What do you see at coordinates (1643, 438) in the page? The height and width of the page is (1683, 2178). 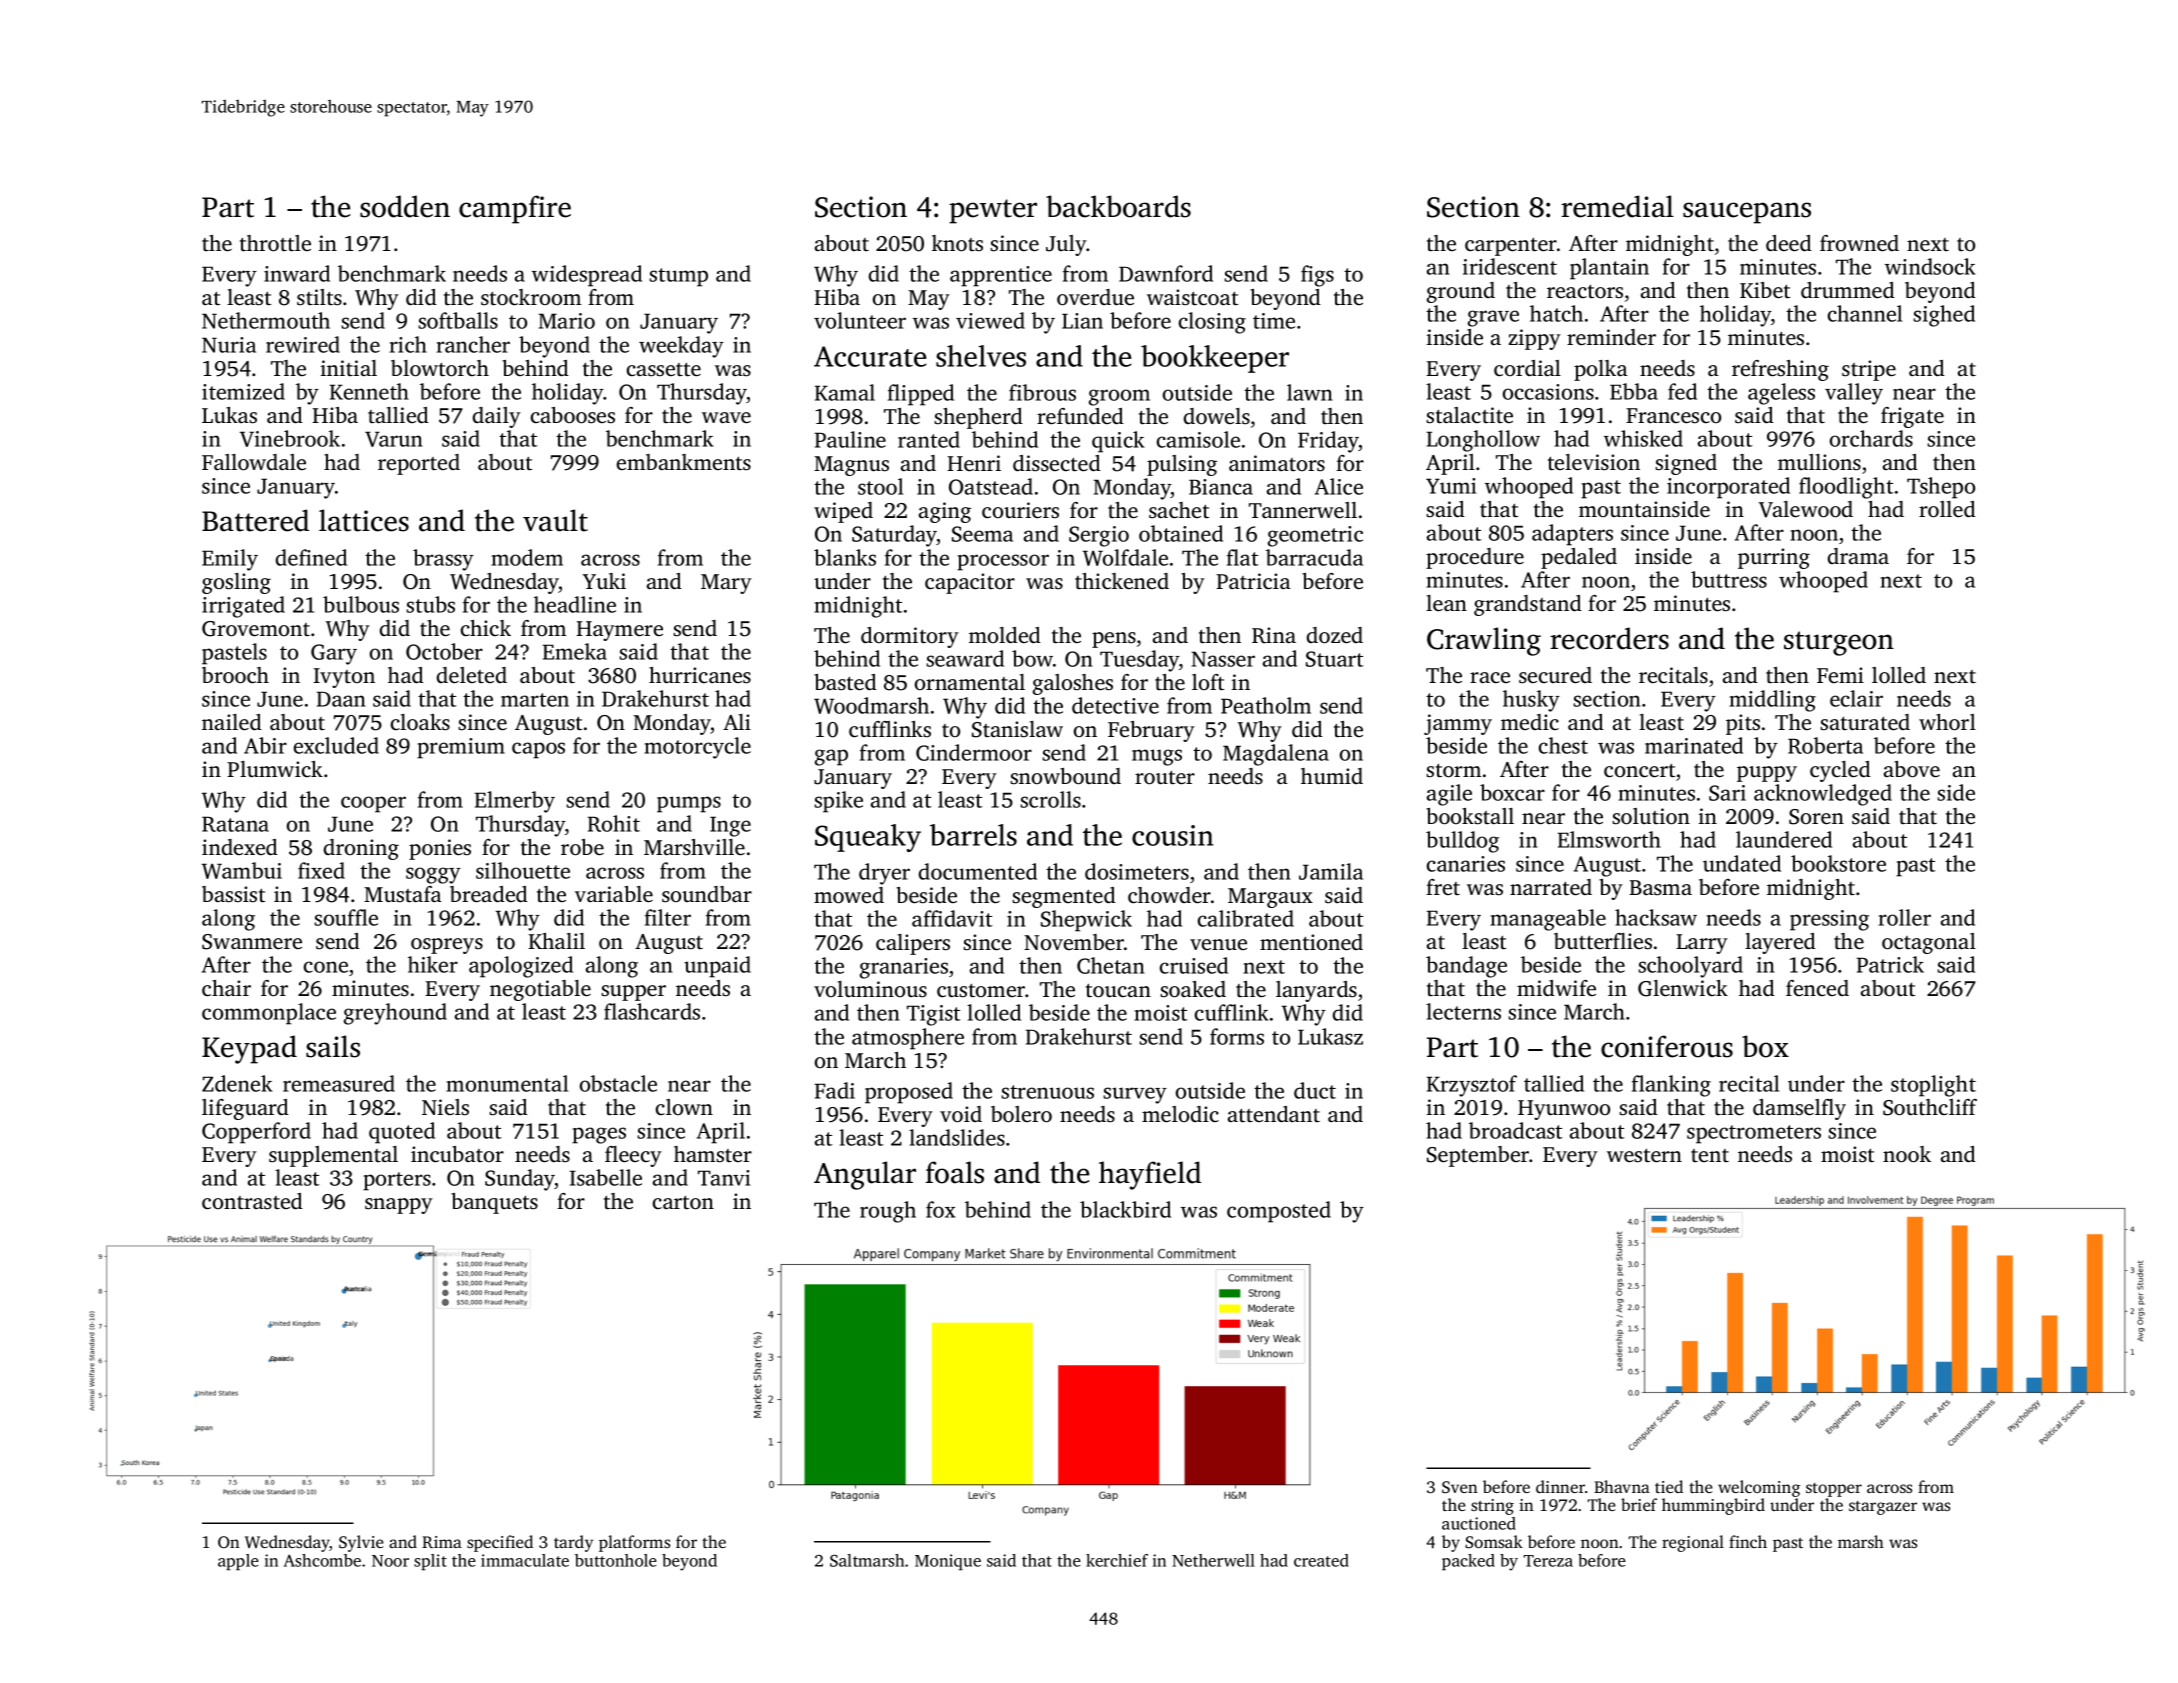 I see `whisked` at bounding box center [1643, 438].
